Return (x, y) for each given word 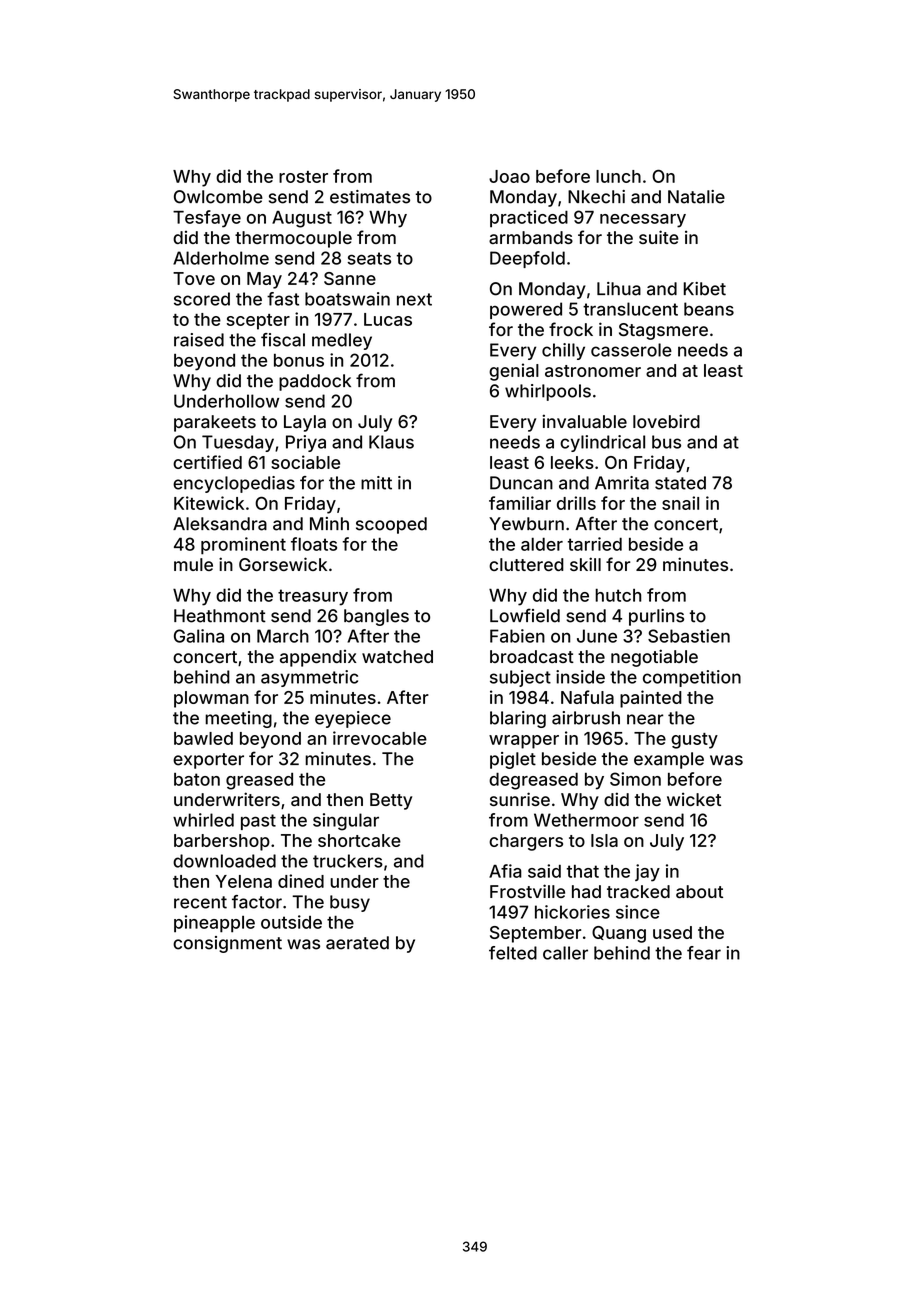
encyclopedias (234, 484)
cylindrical (602, 443)
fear (704, 953)
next (414, 299)
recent (200, 902)
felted (513, 953)
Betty (391, 801)
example (669, 760)
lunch (618, 176)
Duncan (521, 483)
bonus (299, 360)
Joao (509, 176)
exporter (208, 761)
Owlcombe (218, 197)
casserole (631, 350)
